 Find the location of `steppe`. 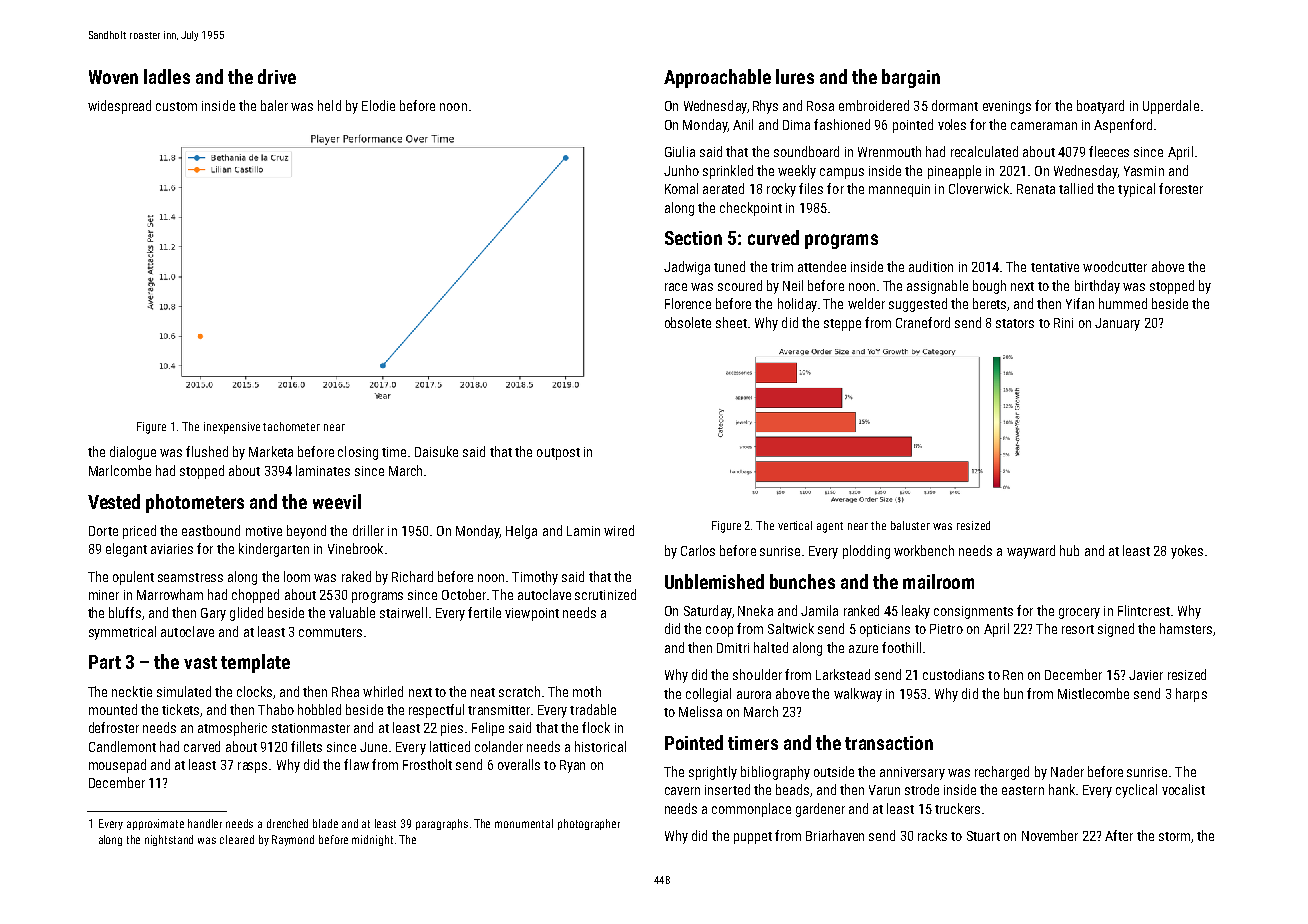

steppe is located at coordinates (842, 325).
